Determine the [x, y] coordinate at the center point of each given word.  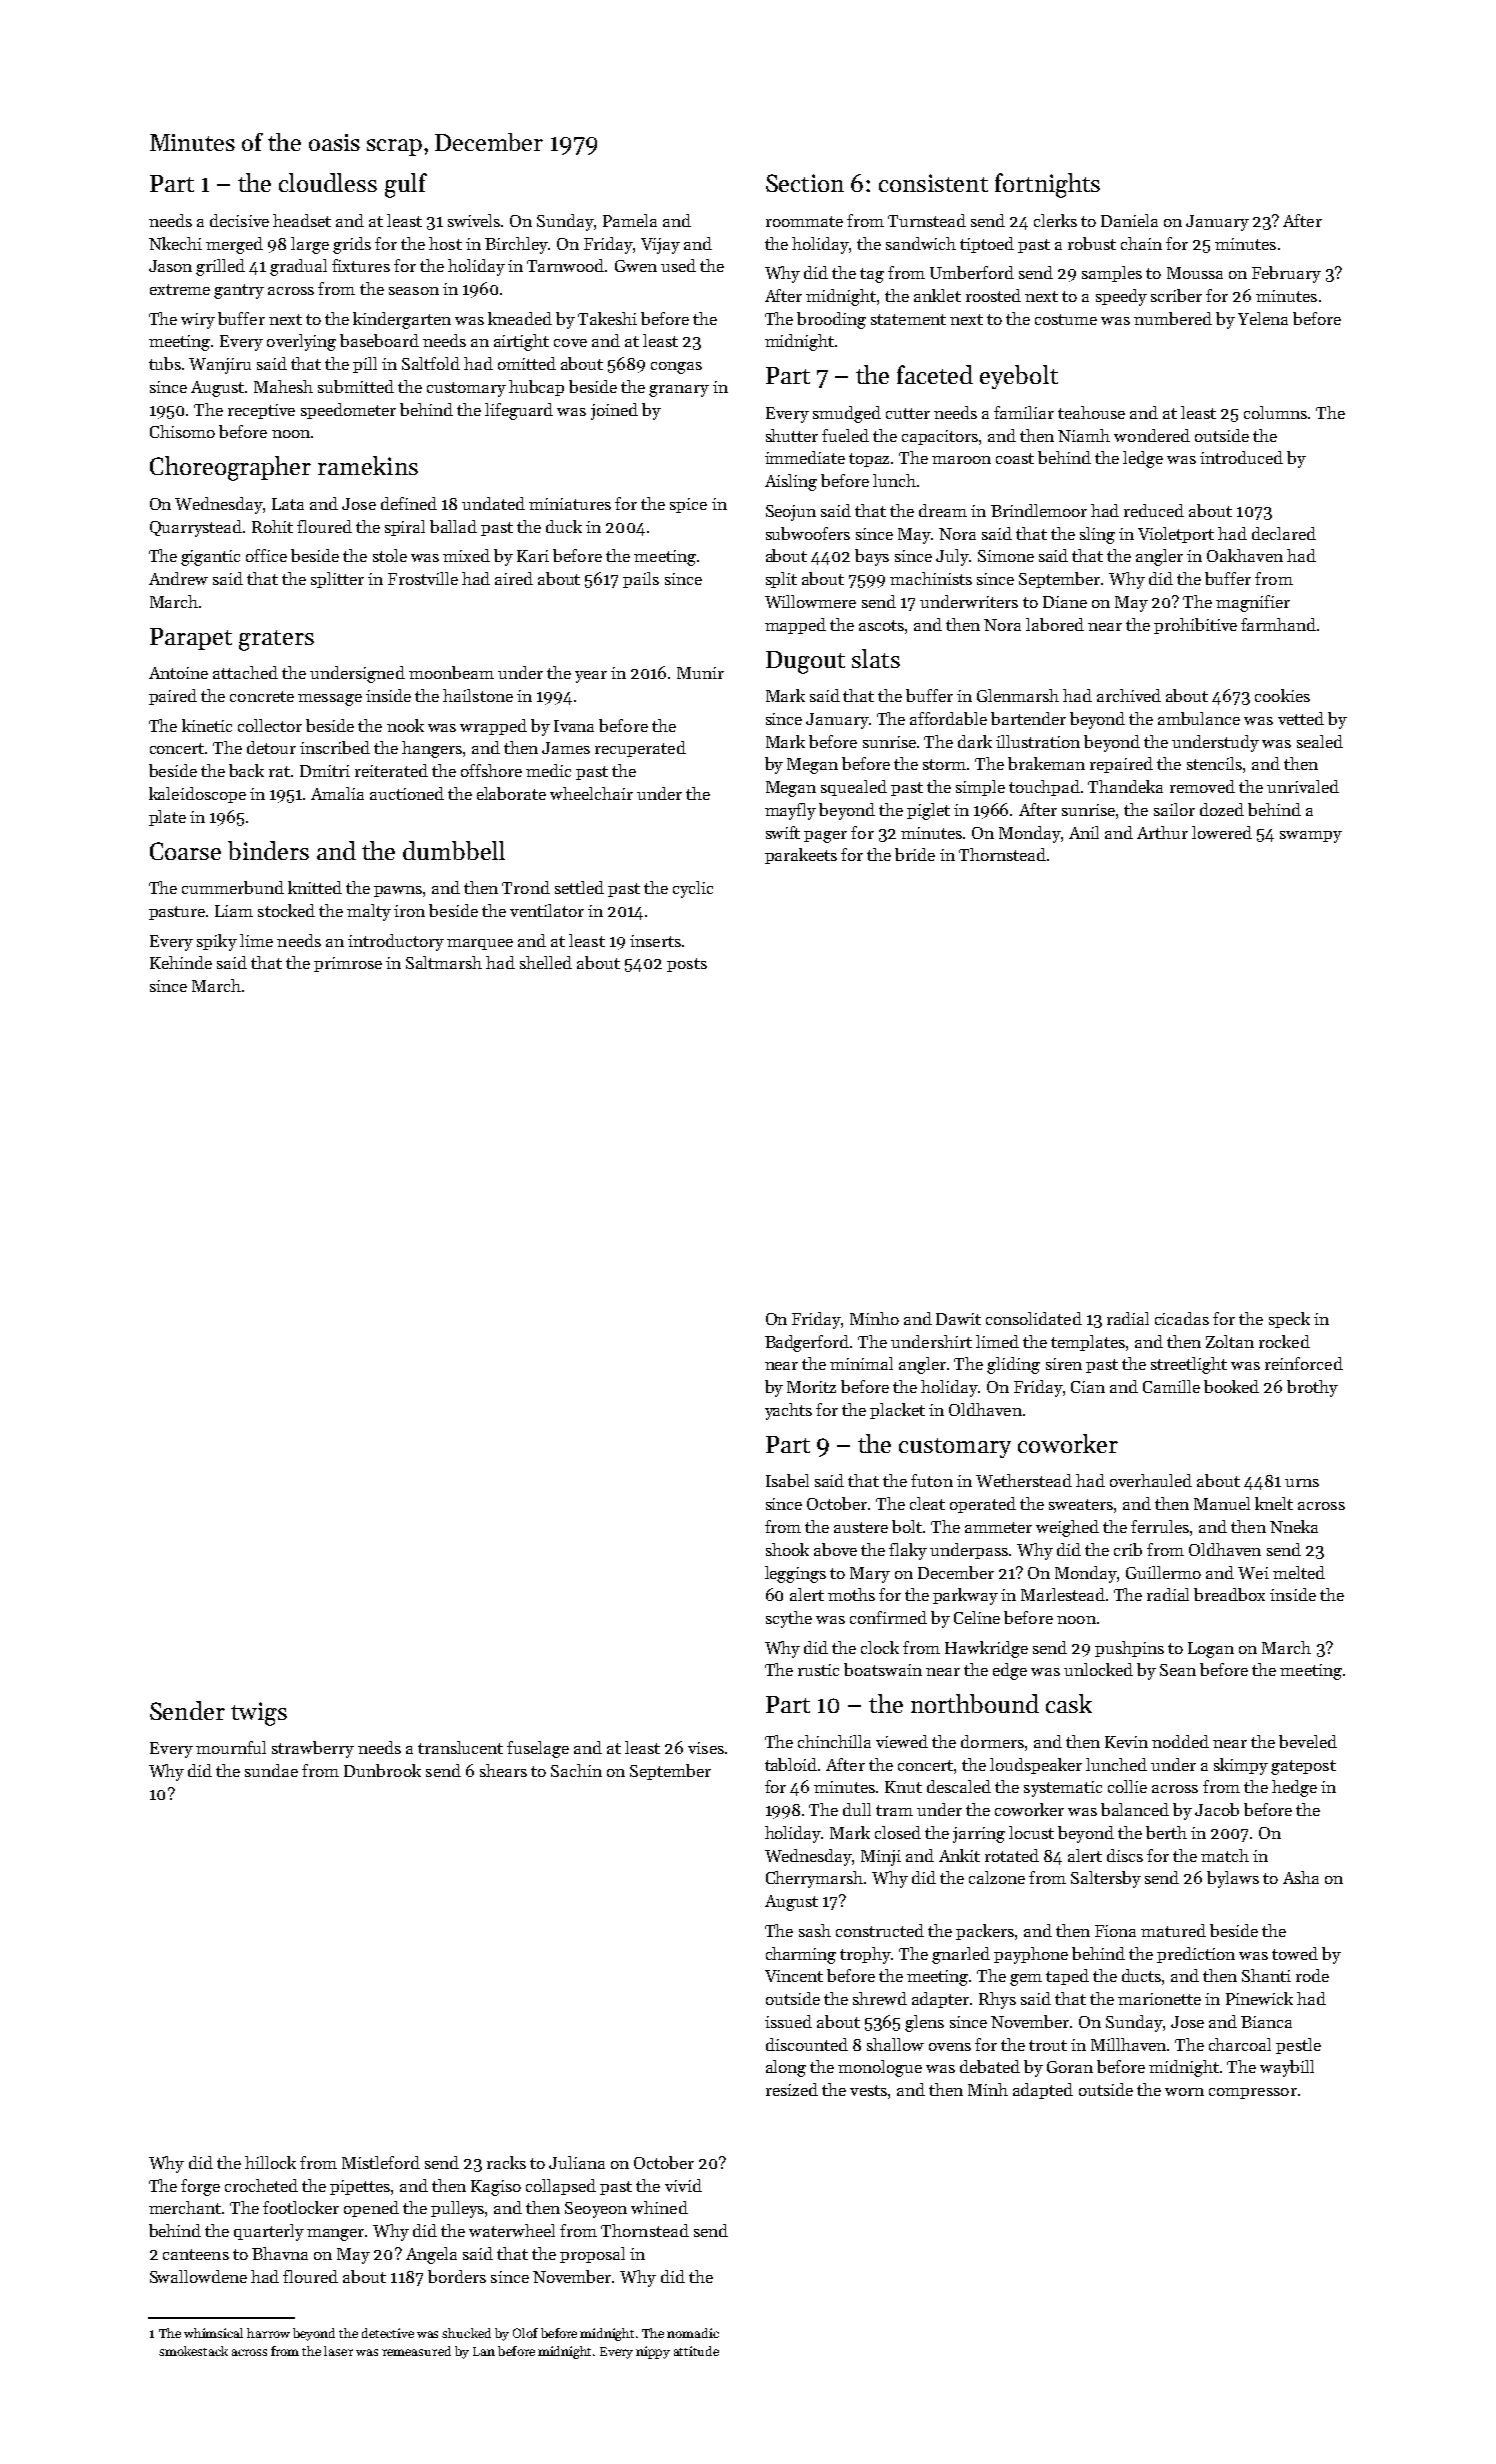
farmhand [1278, 624]
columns [1275, 412]
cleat [927, 1503]
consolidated [1034, 1318]
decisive [239, 220]
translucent [460, 1747]
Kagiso [496, 2188]
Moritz [811, 1387]
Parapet [191, 639]
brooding [831, 320]
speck [1289, 1320]
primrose [348, 964]
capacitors [940, 437]
